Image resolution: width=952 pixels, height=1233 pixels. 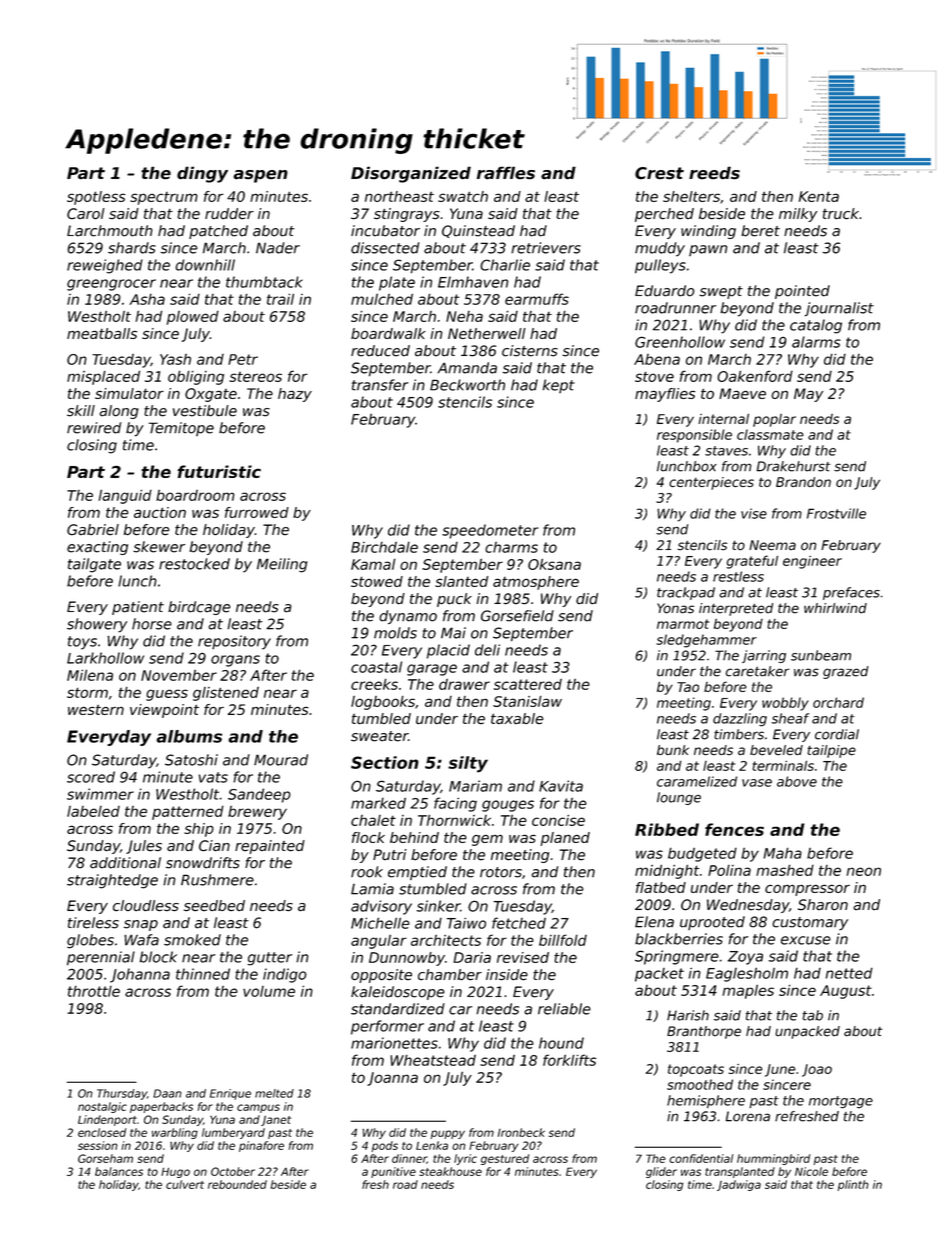 What do you see at coordinates (160, 512) in the page?
I see `auction` at bounding box center [160, 512].
